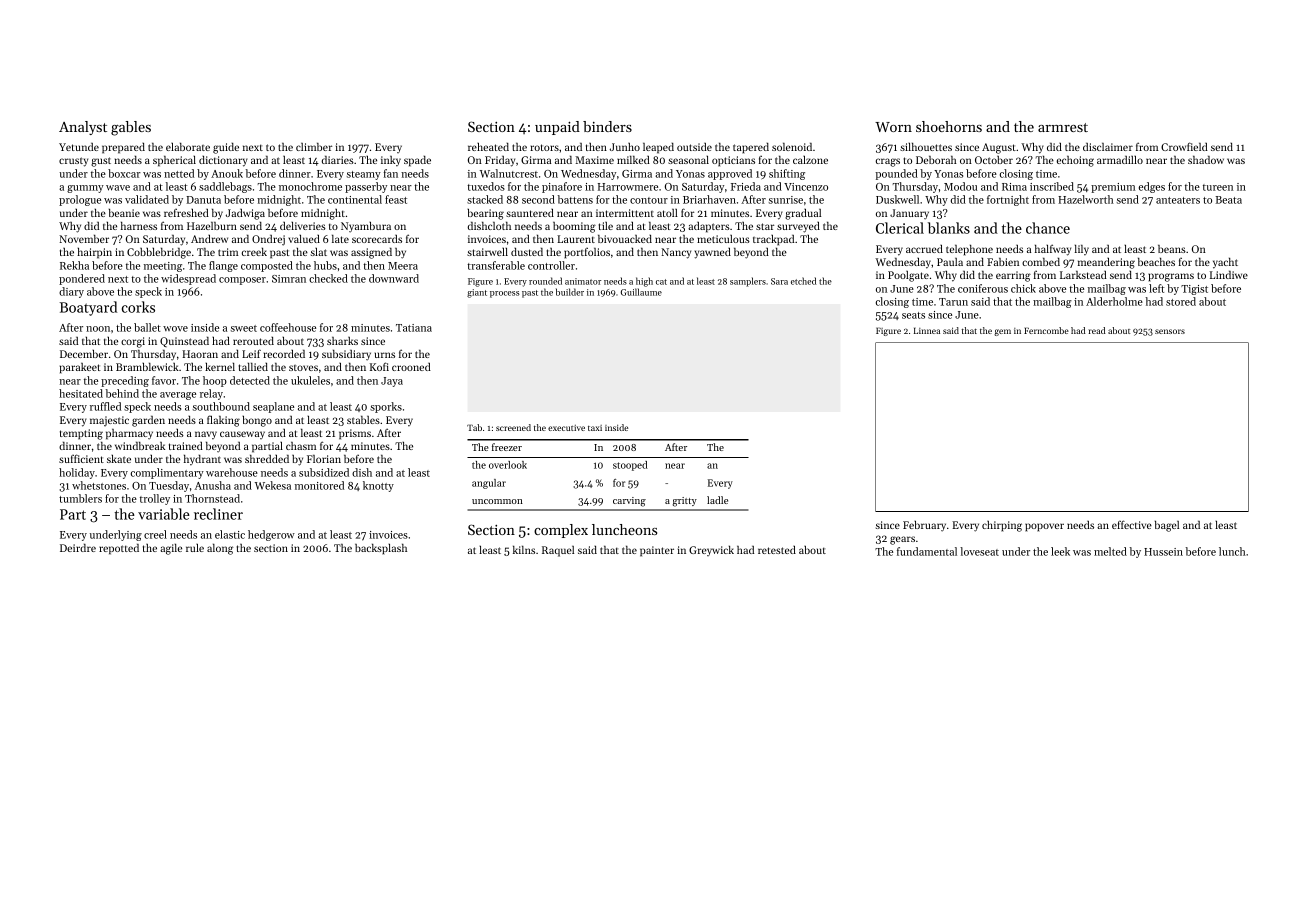 This screenshot has width=1308, height=924. What do you see at coordinates (557, 128) in the screenshot?
I see `unpaid` at bounding box center [557, 128].
